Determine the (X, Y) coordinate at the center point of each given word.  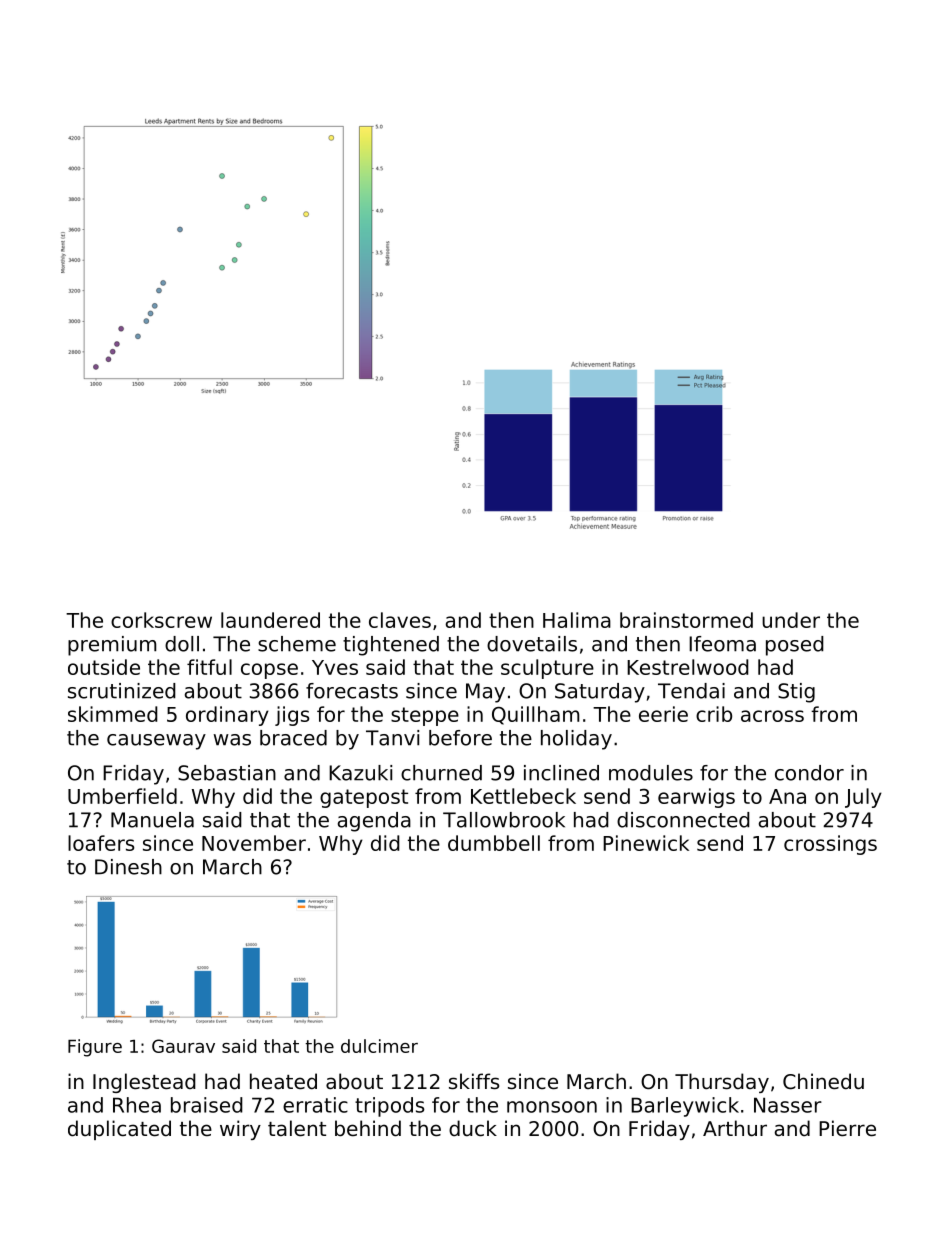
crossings (830, 845)
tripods (390, 1107)
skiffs (474, 1081)
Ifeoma (722, 644)
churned (441, 773)
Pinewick (646, 843)
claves (400, 620)
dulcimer (379, 1046)
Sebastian (227, 773)
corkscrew (161, 620)
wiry (240, 1130)
